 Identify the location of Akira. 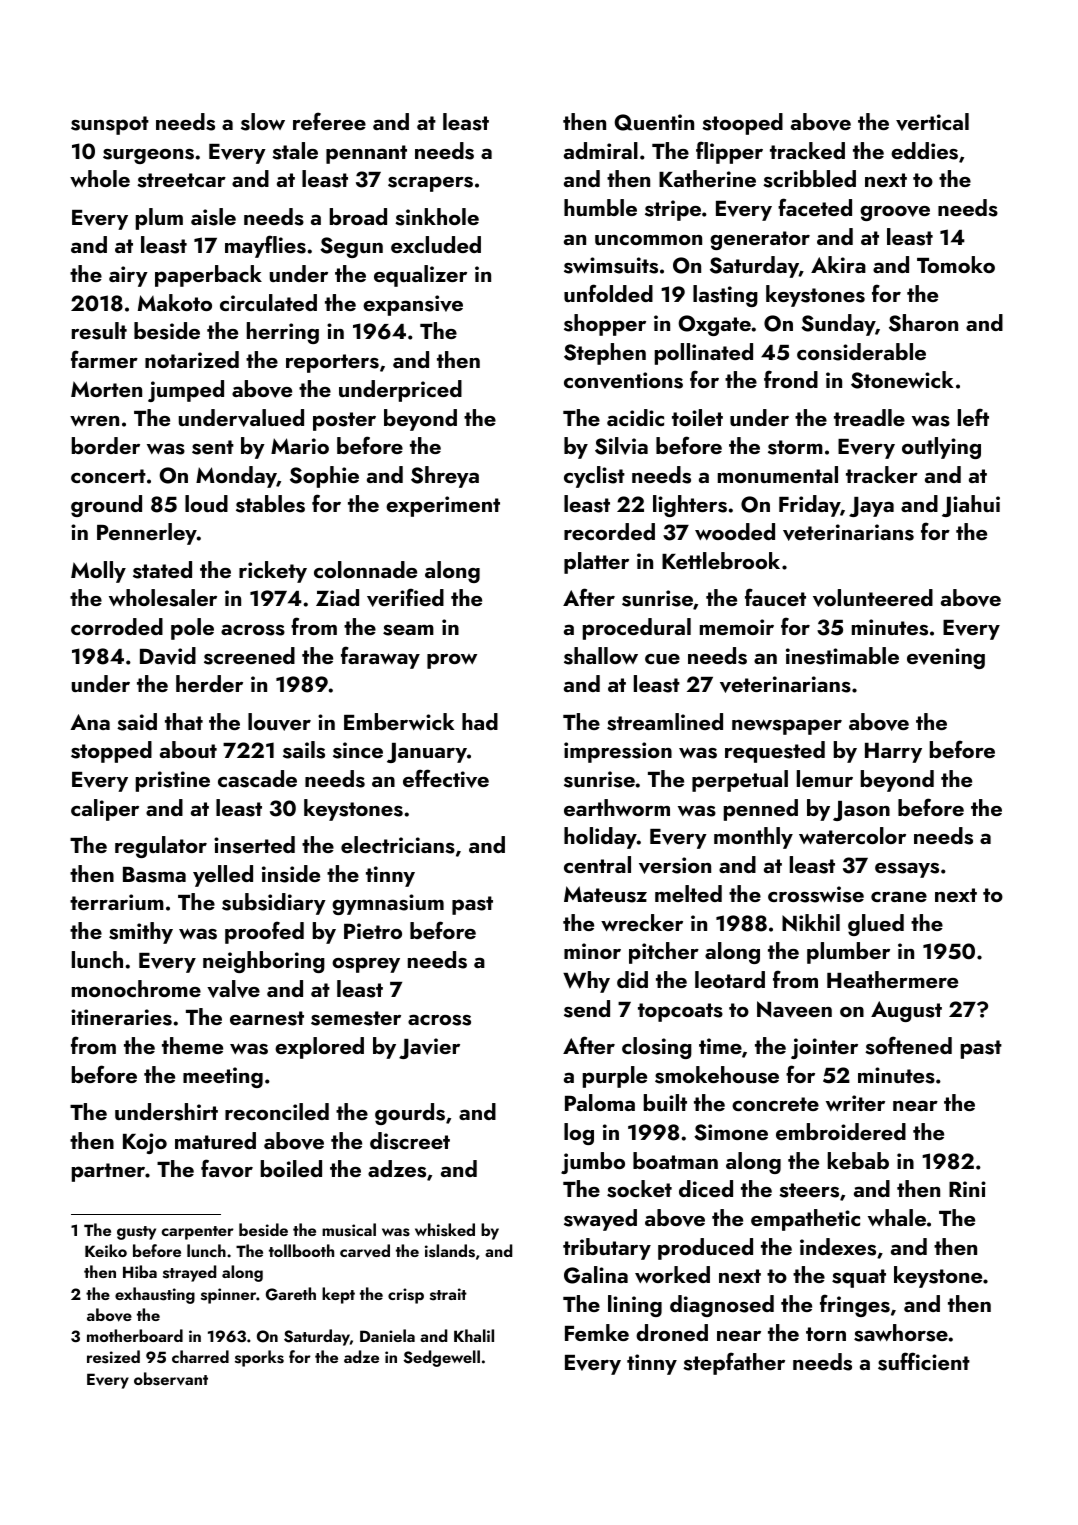
(838, 264).
